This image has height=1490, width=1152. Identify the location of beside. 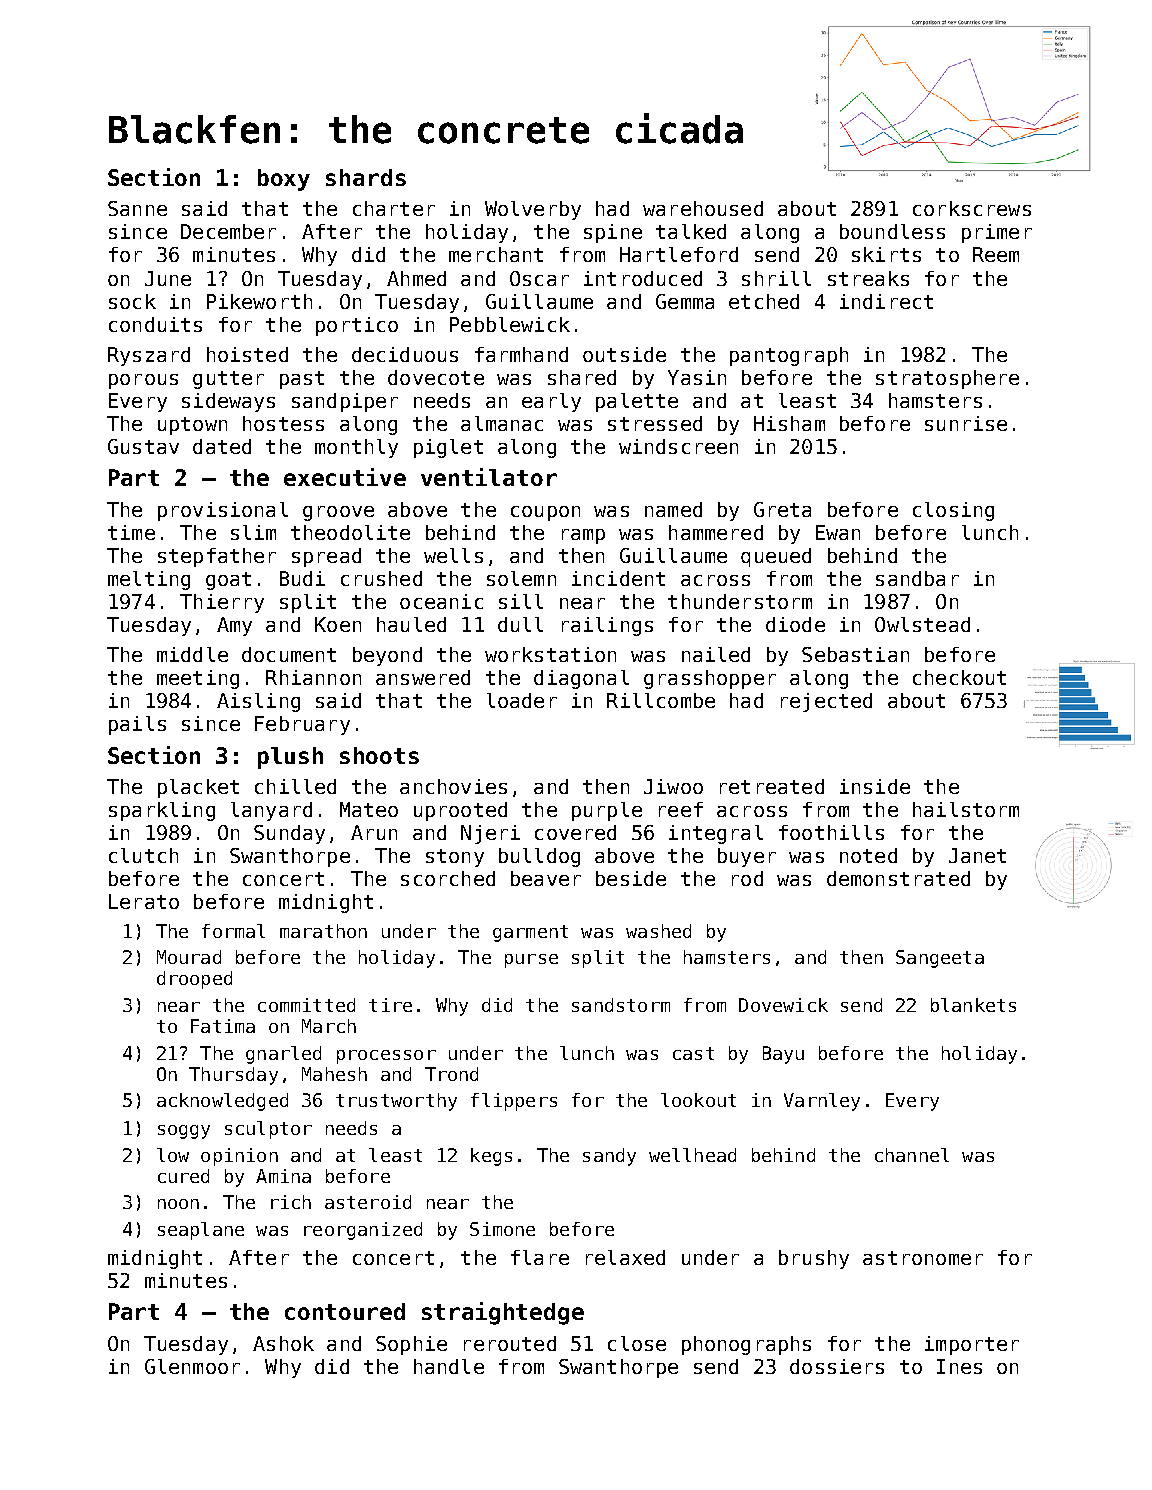
(631, 878).
